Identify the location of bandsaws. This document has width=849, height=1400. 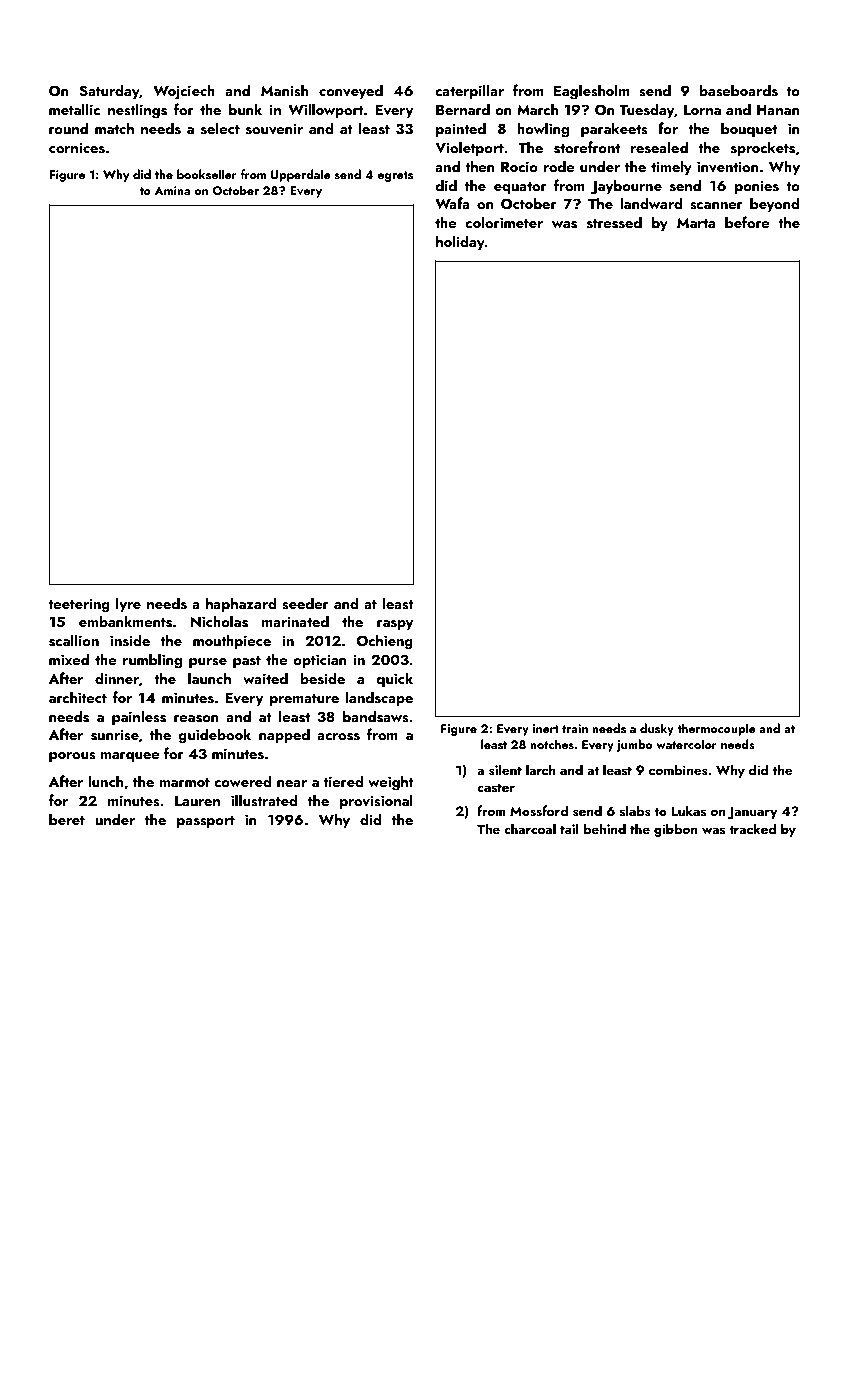
(376, 716).
